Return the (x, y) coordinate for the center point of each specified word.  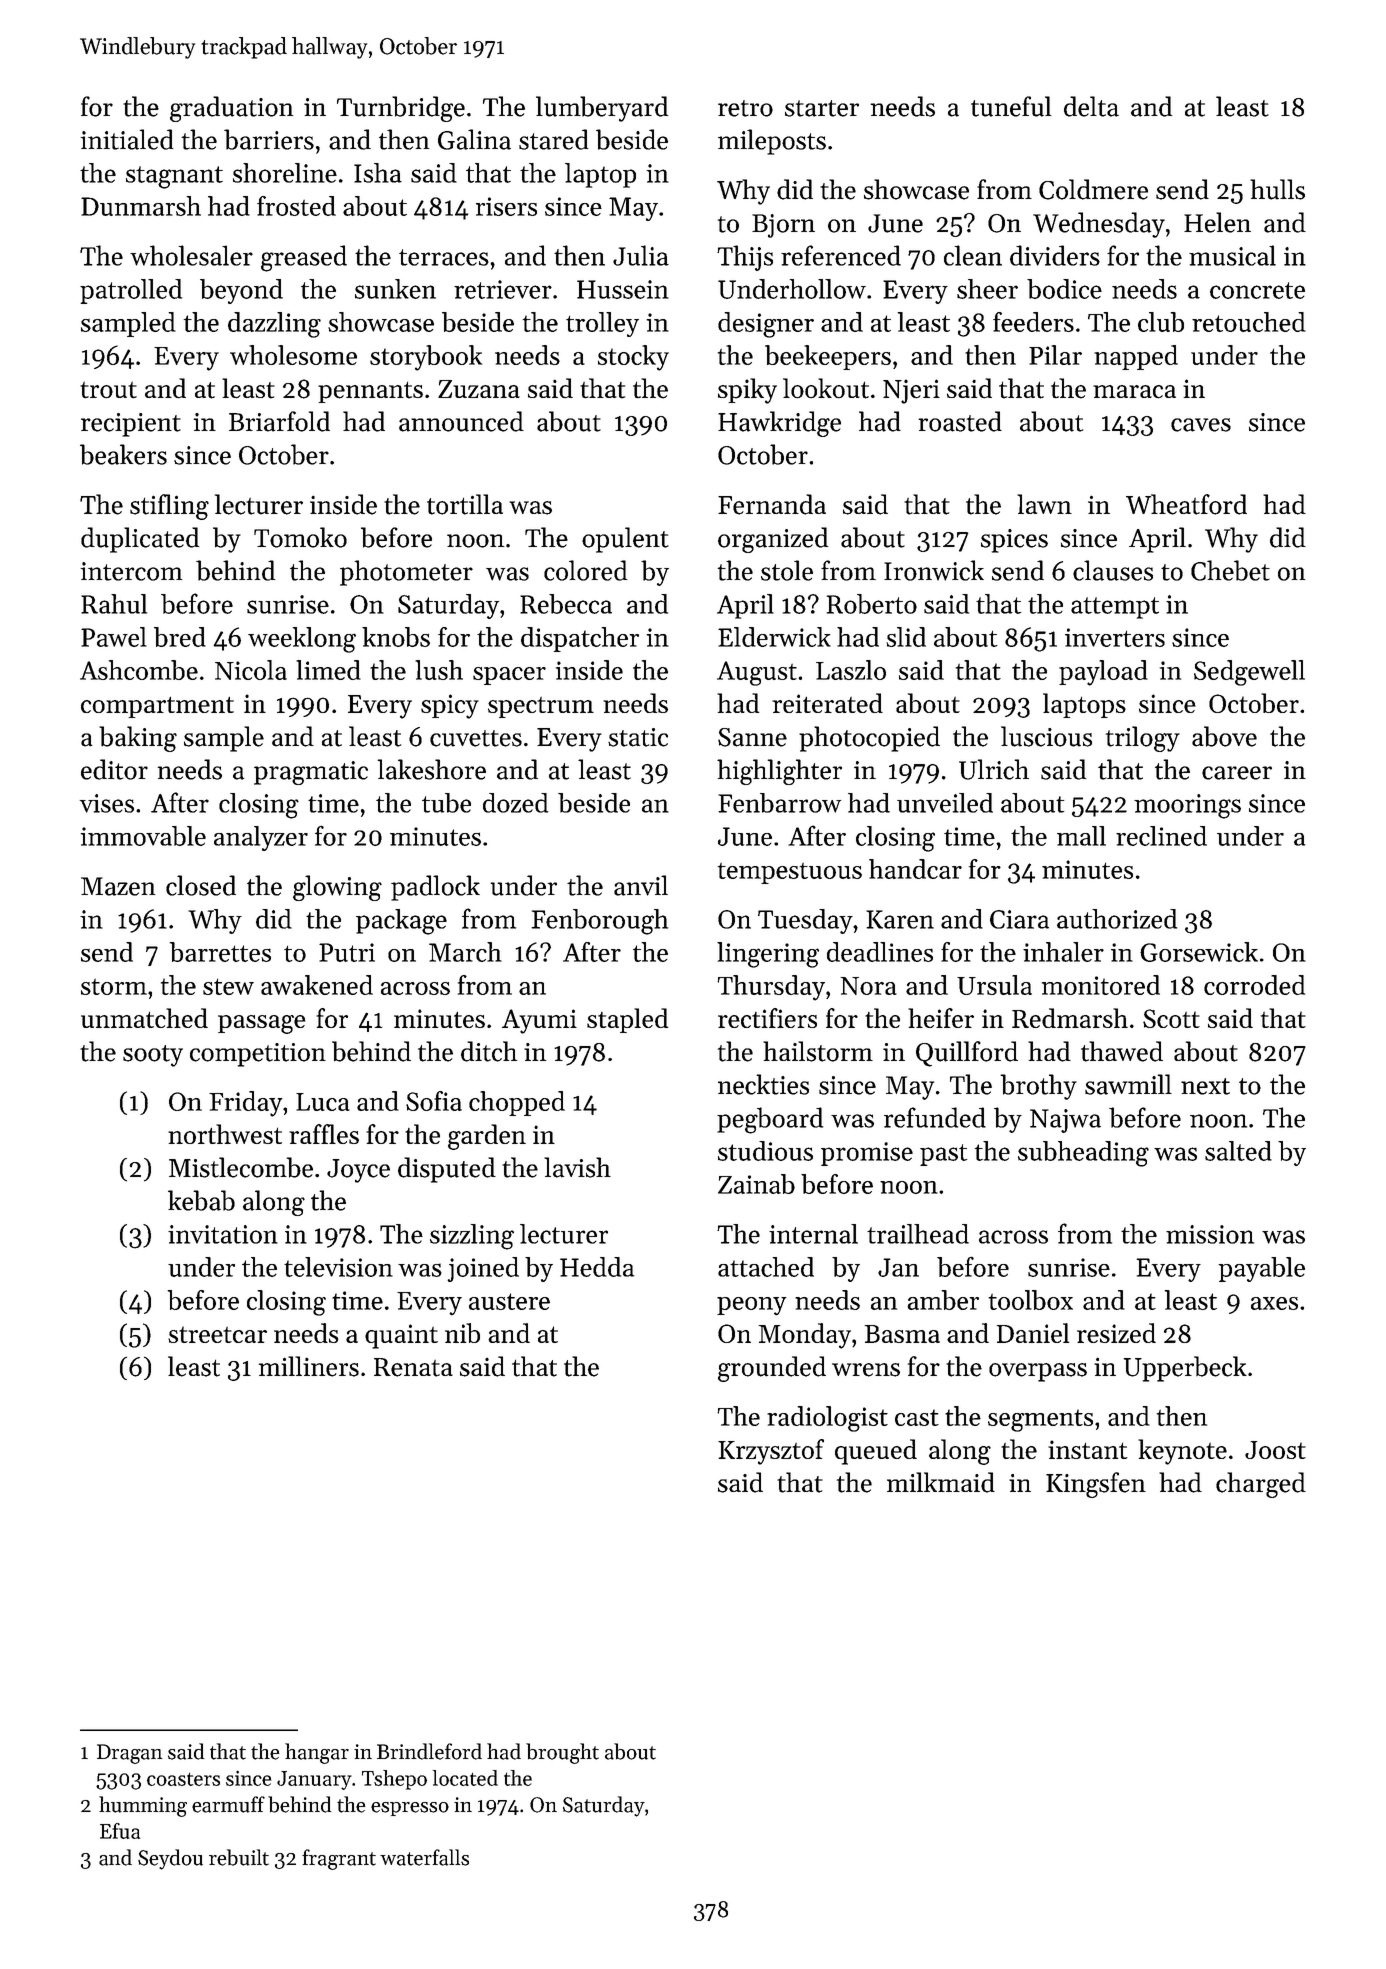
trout (108, 390)
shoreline (285, 173)
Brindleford (429, 1751)
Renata (413, 1367)
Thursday (771, 988)
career (1237, 773)
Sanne (752, 737)
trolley (602, 324)
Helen (1217, 222)
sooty (153, 1056)
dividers (1055, 255)
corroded (1254, 985)
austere (509, 1301)
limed (328, 670)
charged (1261, 1485)
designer (766, 325)
